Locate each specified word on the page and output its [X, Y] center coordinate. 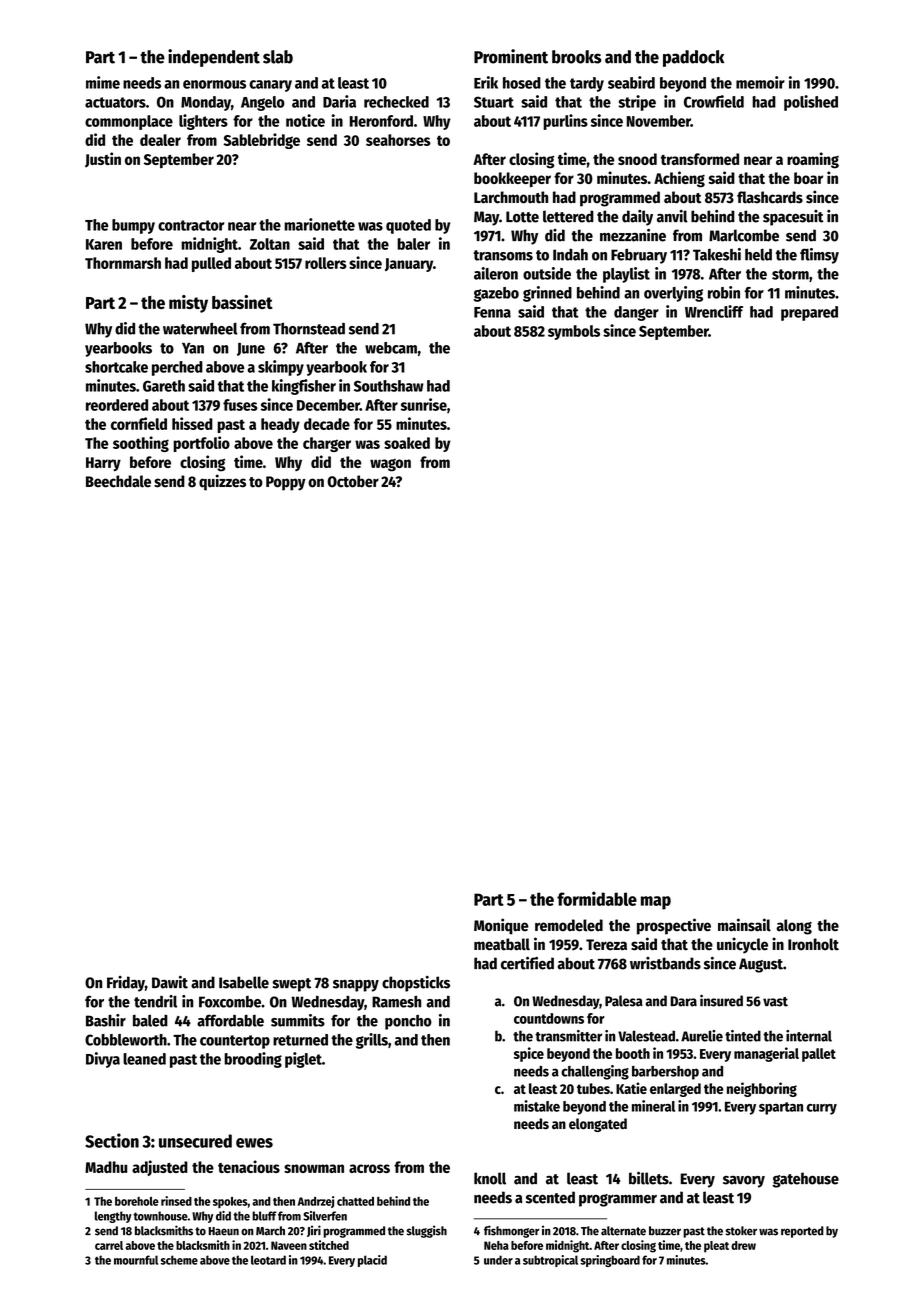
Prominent [511, 56]
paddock [693, 58]
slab [278, 57]
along [794, 927]
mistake [537, 1106]
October [353, 481]
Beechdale [118, 481]
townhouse [160, 1216]
